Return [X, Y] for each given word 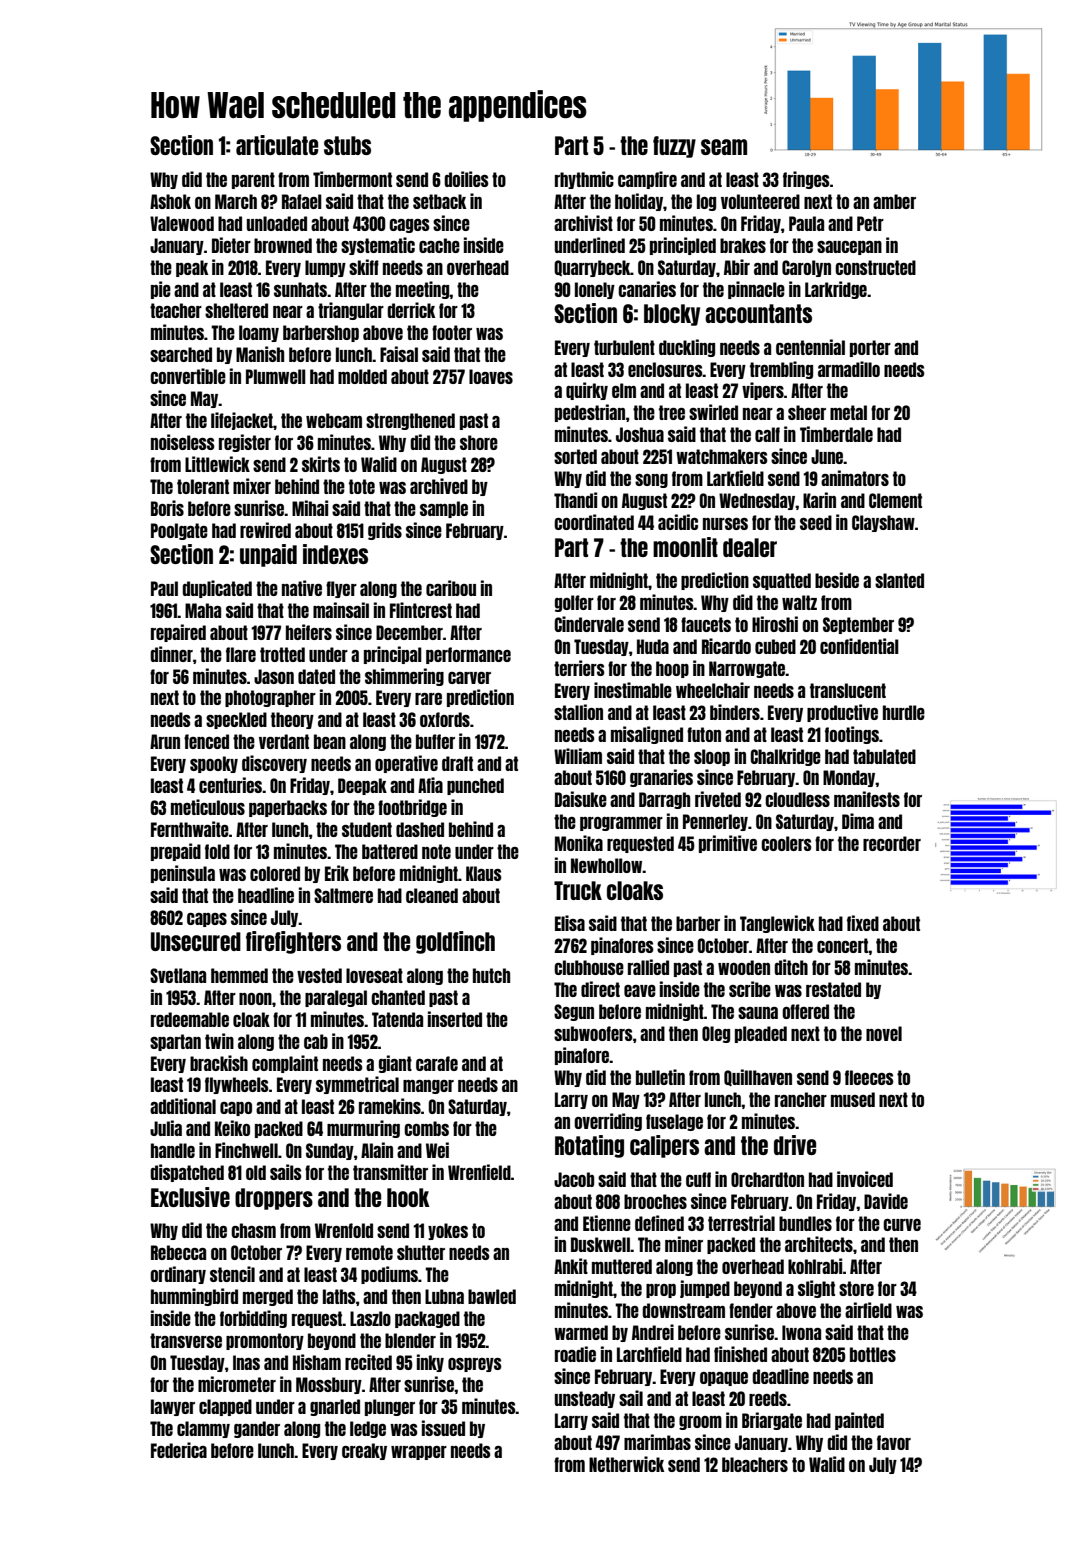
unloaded [277, 223]
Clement [895, 500]
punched [475, 786]
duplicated [217, 589]
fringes [806, 180]
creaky [364, 1451]
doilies [466, 179]
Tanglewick [777, 924]
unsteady [585, 1399]
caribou [451, 588]
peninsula [183, 874]
